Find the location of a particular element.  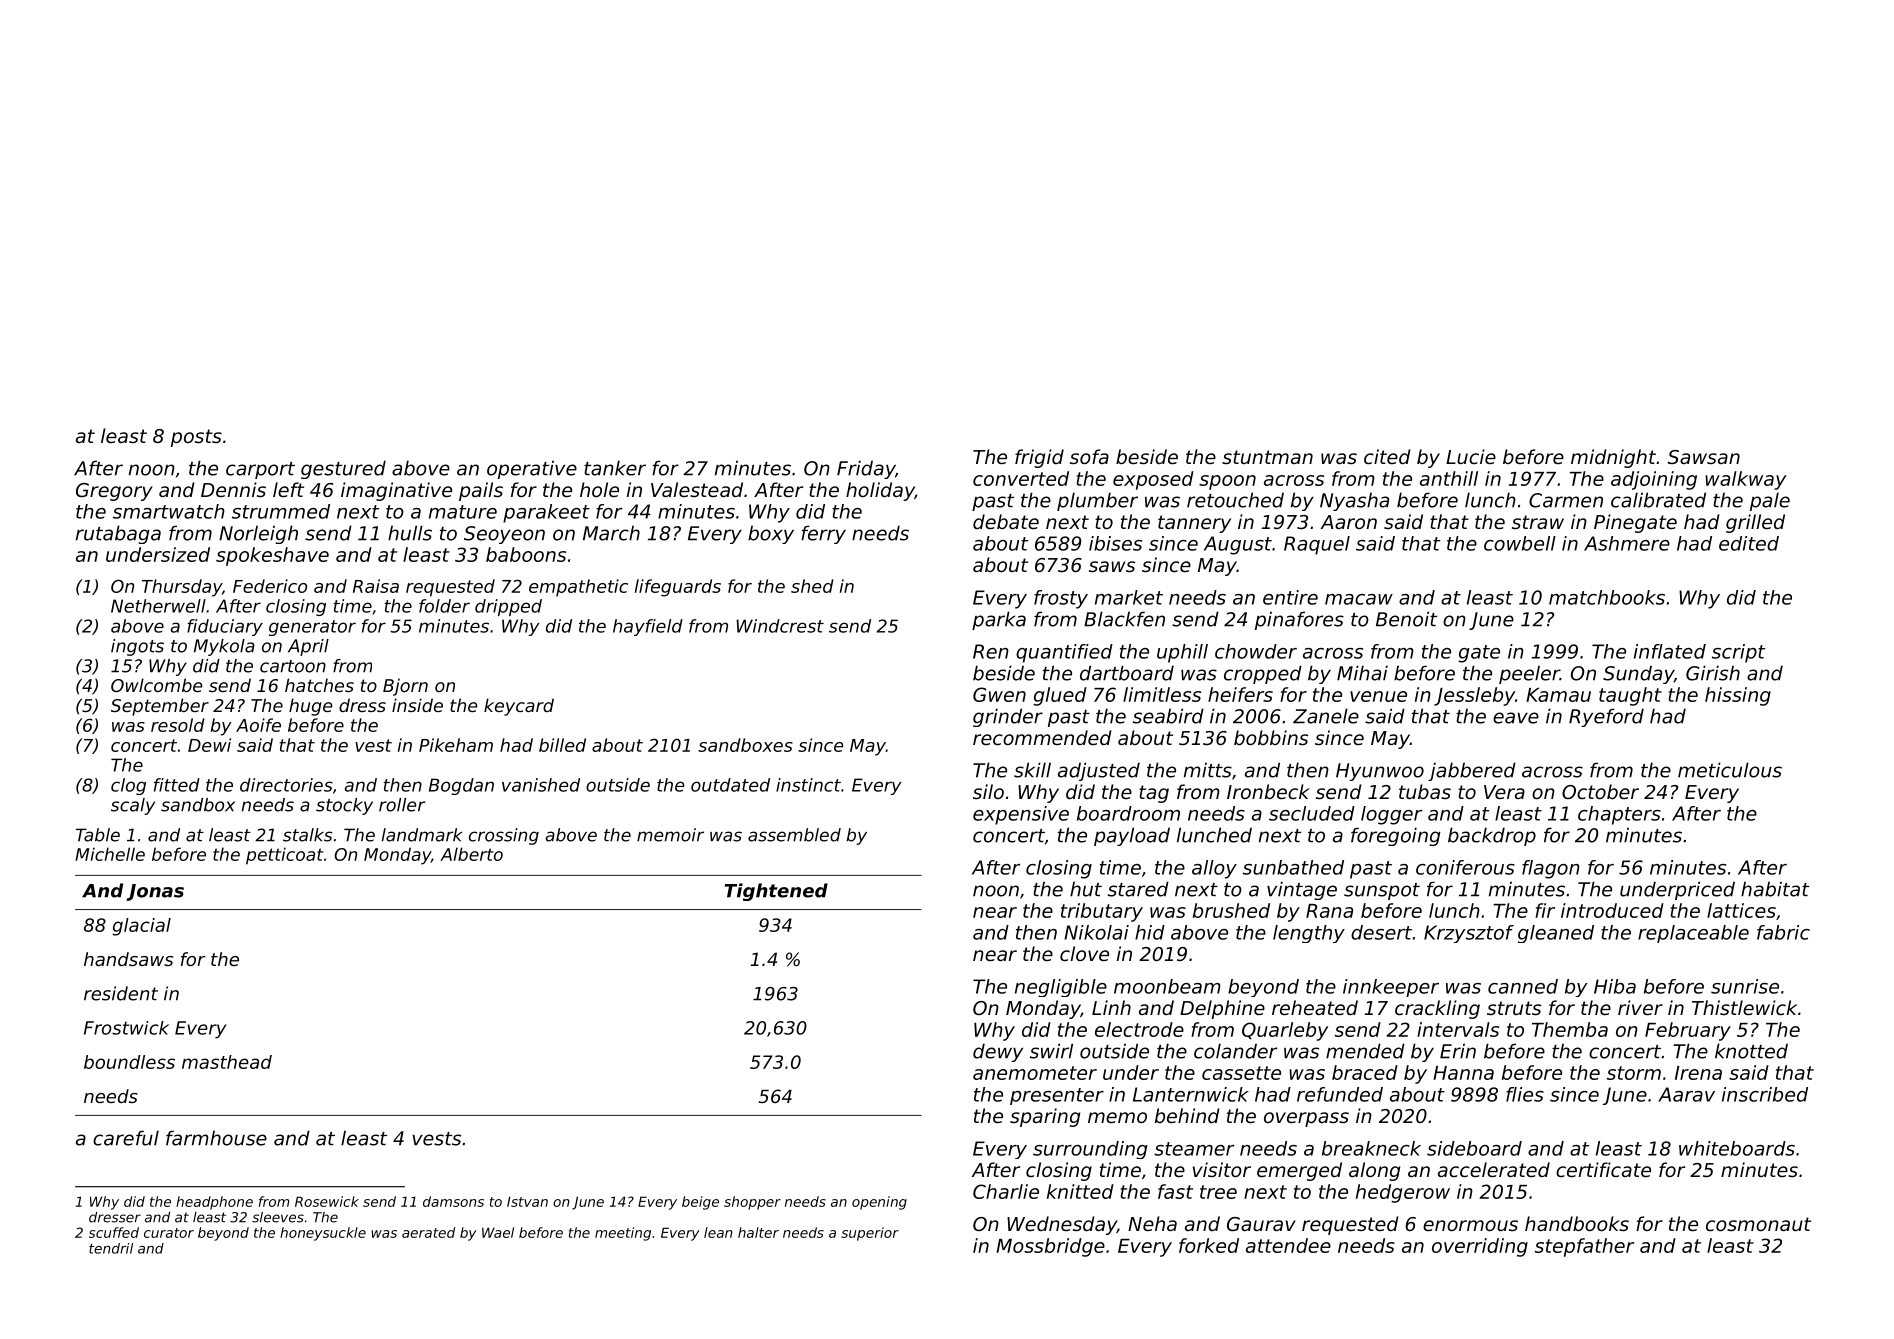

posts is located at coordinates (196, 438).
